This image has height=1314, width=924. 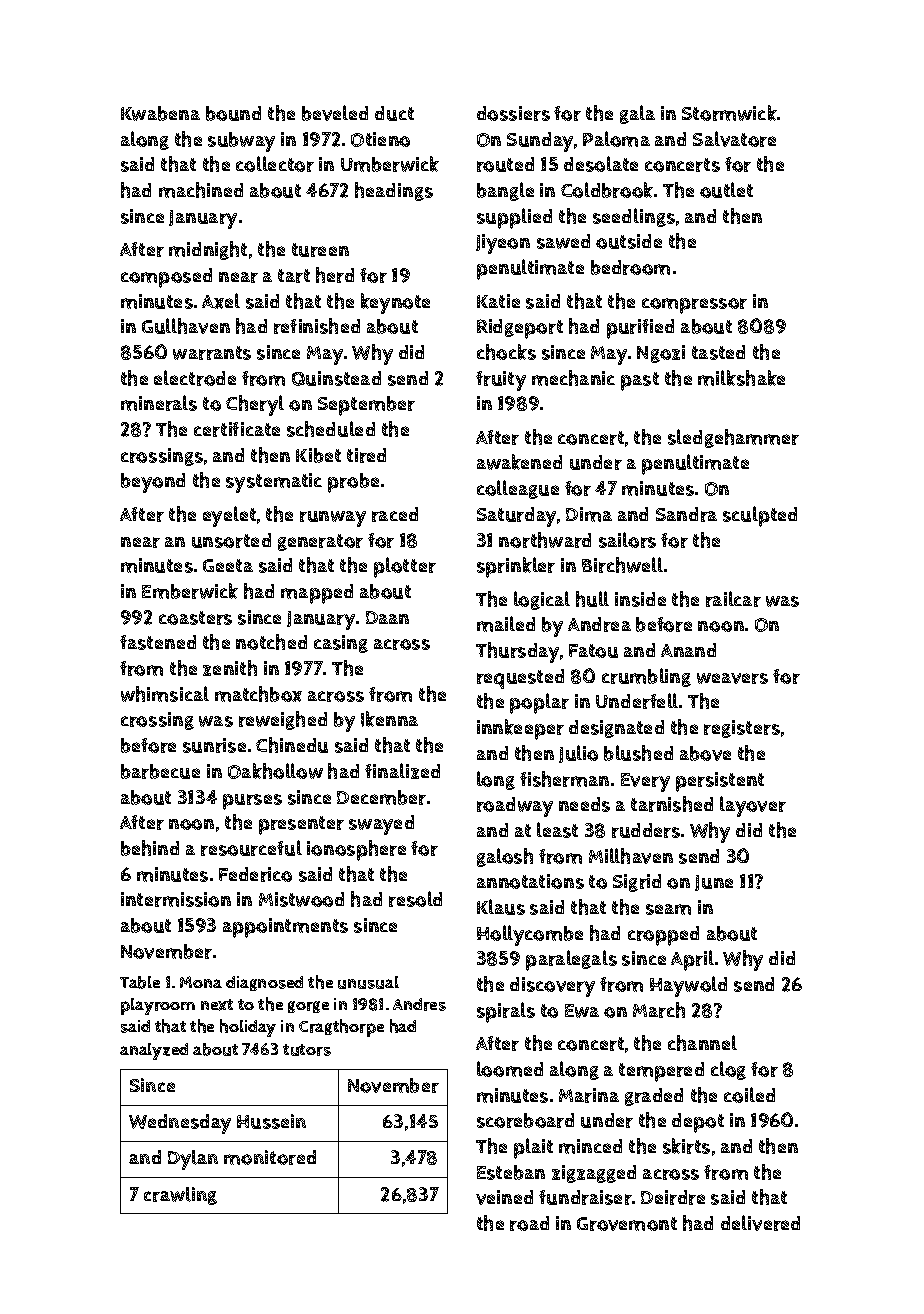 I want to click on keynote, so click(x=395, y=303).
